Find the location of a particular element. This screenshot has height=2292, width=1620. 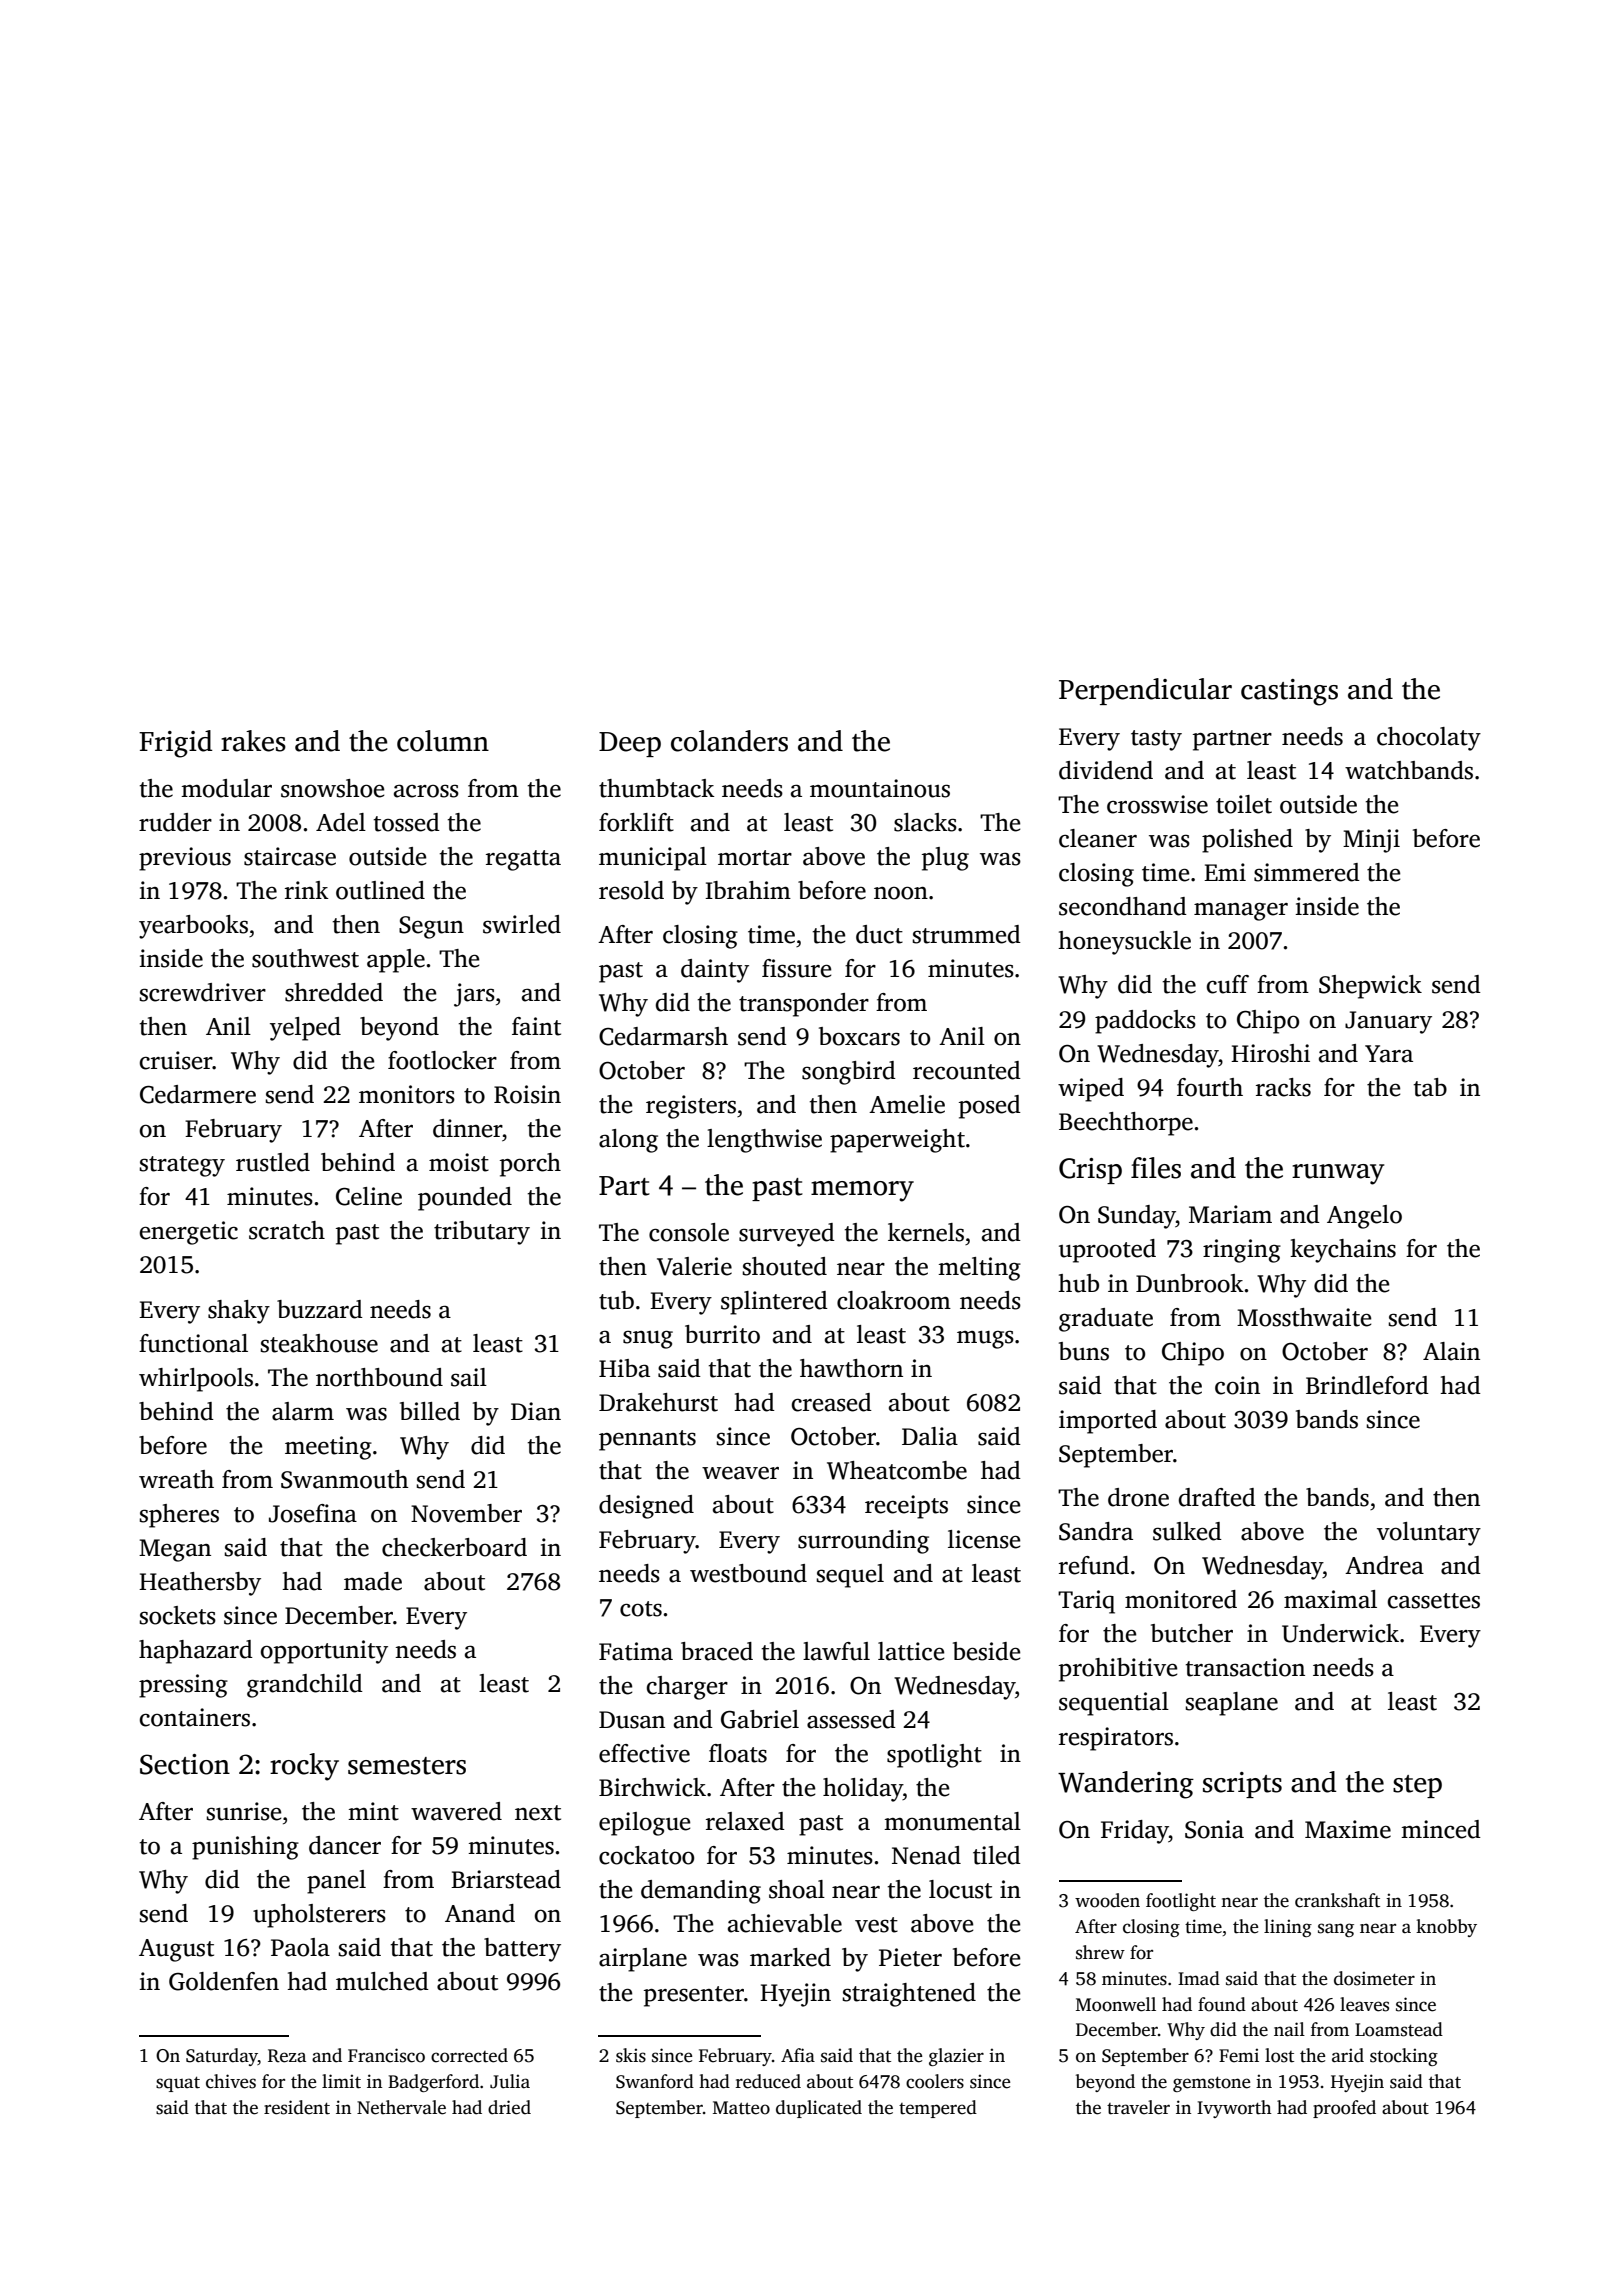

monumental is located at coordinates (952, 1821).
